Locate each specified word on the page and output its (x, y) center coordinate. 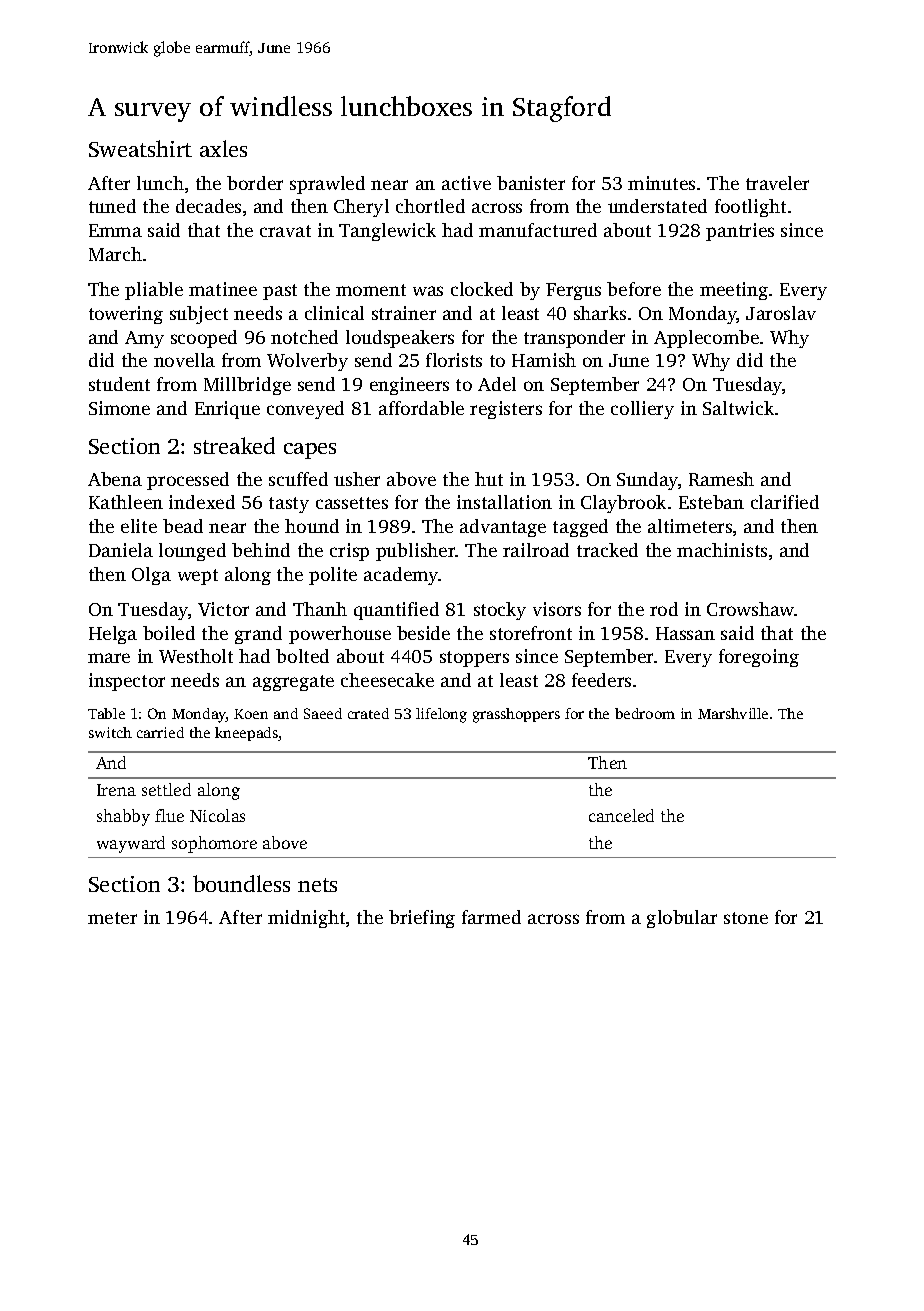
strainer (404, 313)
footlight (750, 208)
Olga (151, 576)
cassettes (352, 503)
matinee (223, 289)
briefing (422, 919)
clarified (785, 502)
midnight (306, 919)
